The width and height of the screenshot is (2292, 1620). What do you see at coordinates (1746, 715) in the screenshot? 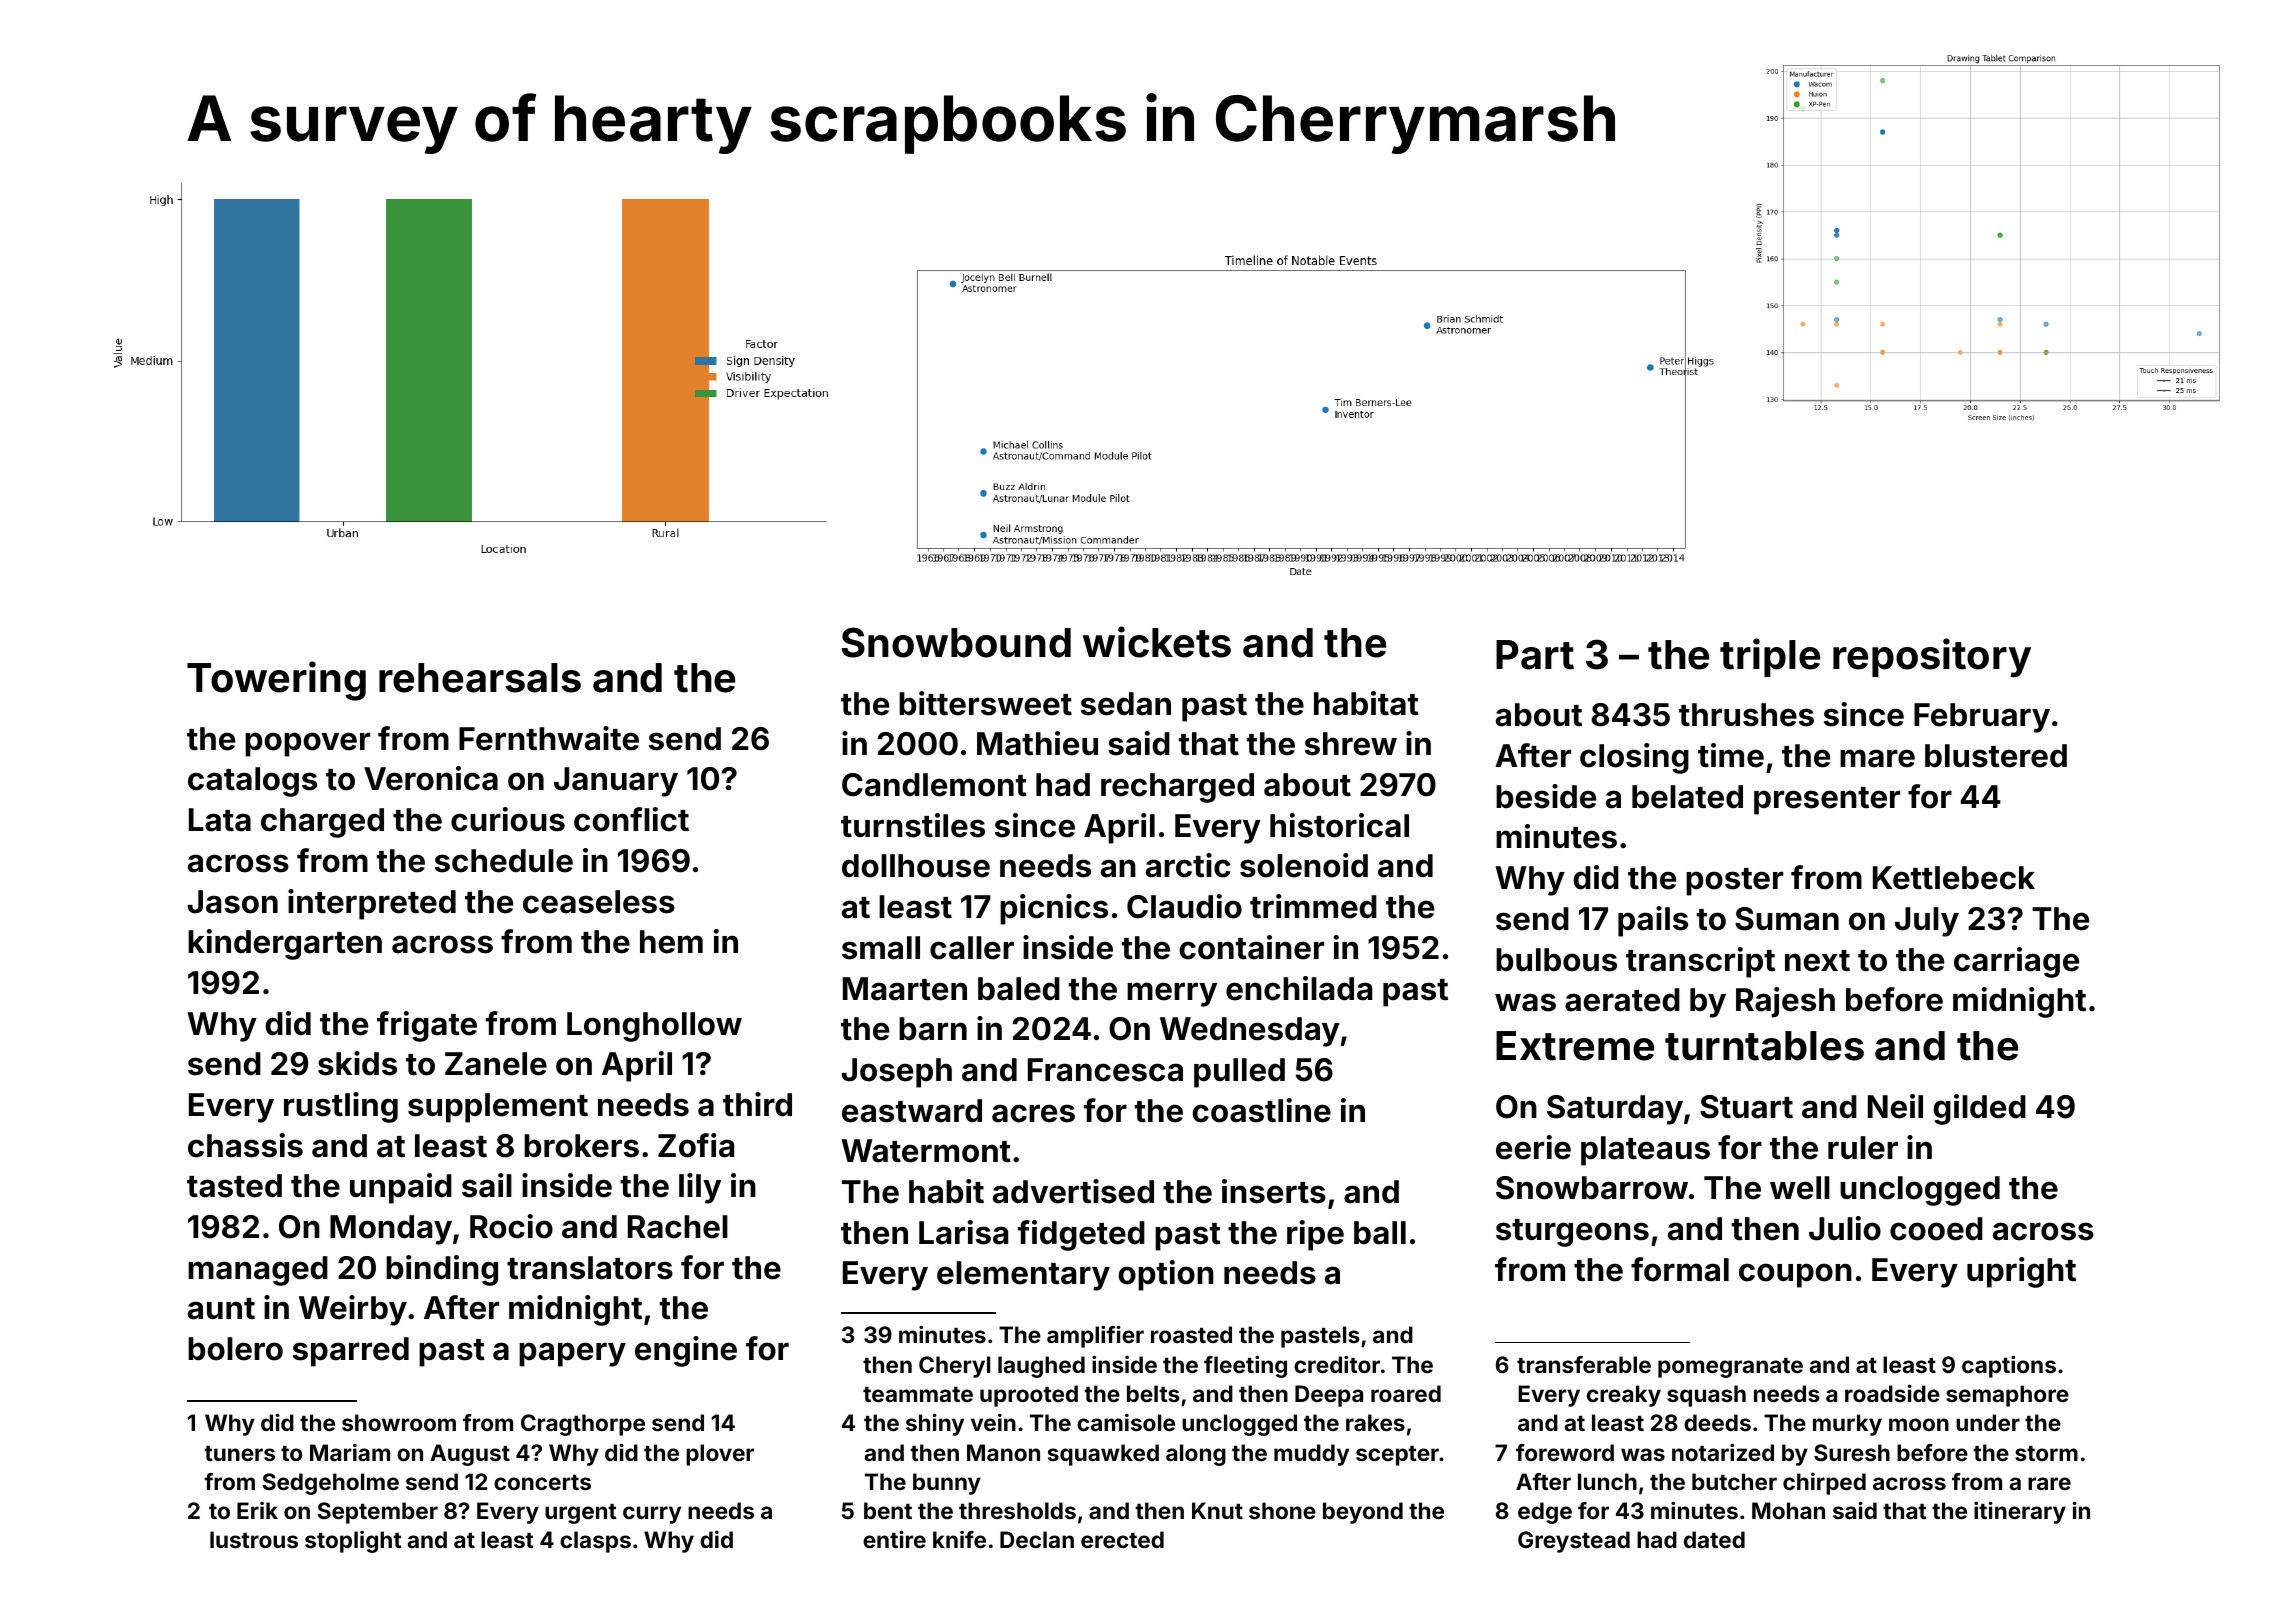
I see `thrushes` at bounding box center [1746, 715].
